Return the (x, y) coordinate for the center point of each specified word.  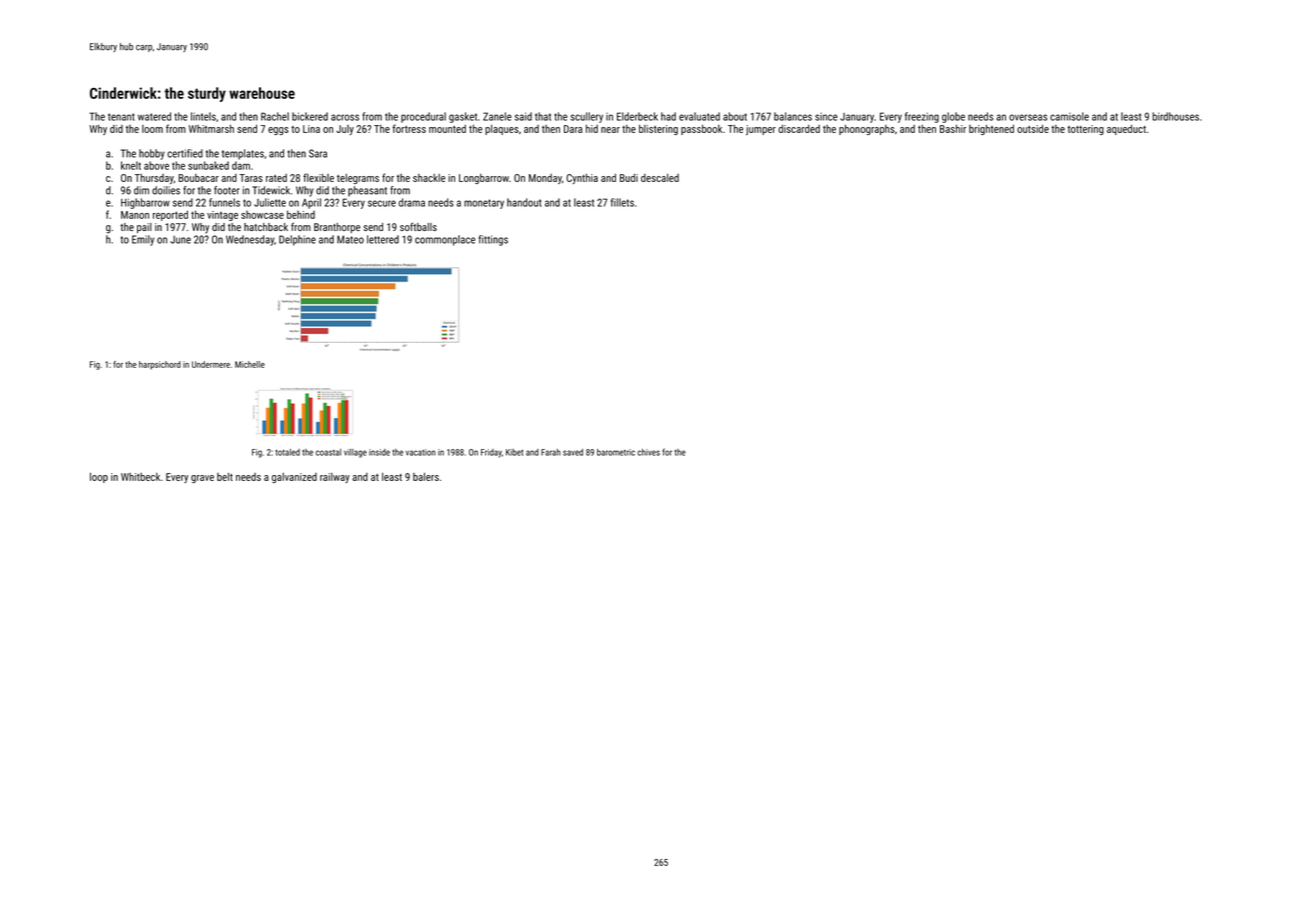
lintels (203, 116)
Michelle (250, 364)
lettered (383, 239)
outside (1033, 129)
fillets (622, 202)
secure (382, 203)
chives (648, 452)
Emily (143, 240)
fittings (493, 240)
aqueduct (1126, 130)
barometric (616, 452)
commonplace (445, 240)
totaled (287, 452)
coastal (328, 452)
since (826, 117)
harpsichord (160, 365)
